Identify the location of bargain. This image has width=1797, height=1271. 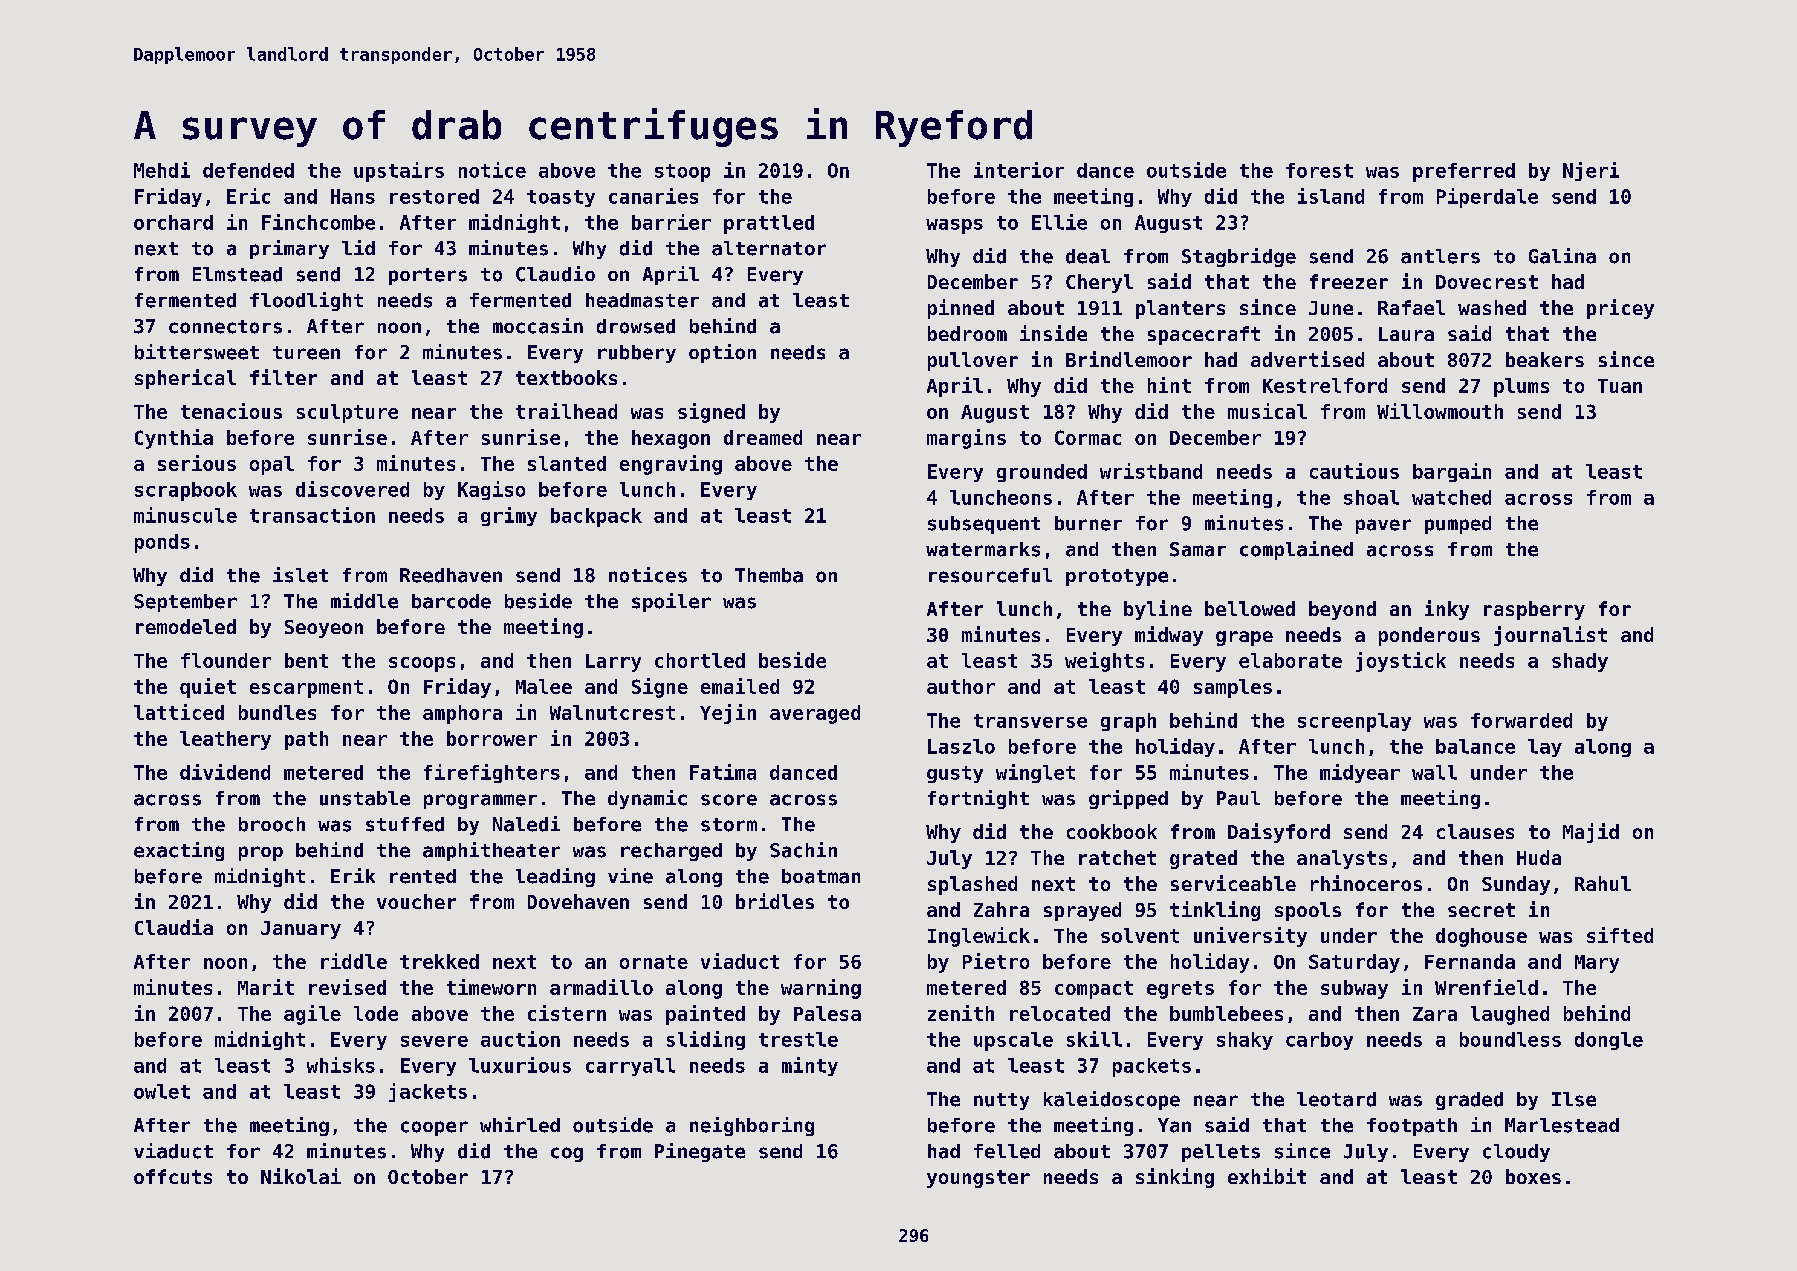
(1452, 472).
